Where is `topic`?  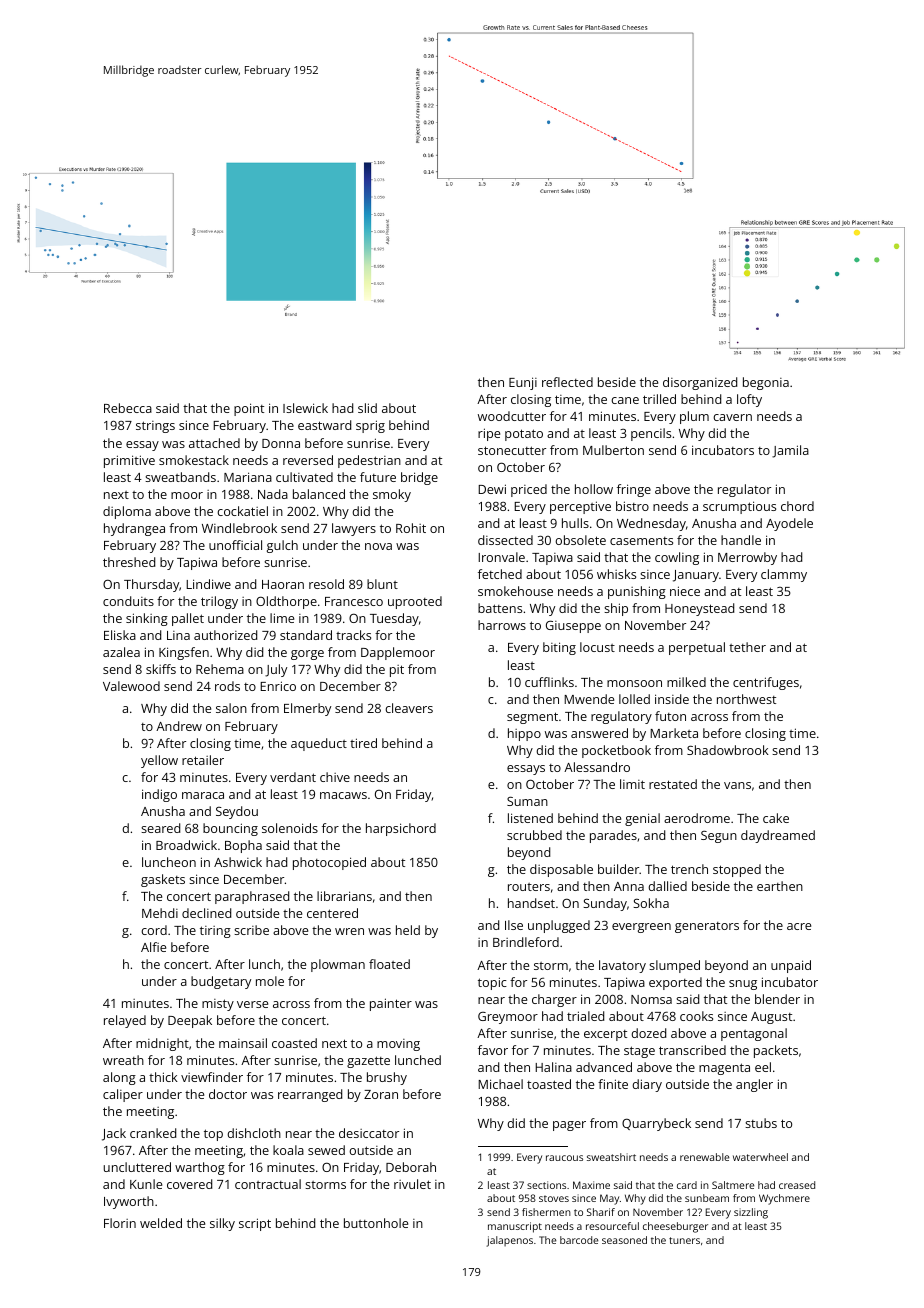 topic is located at coordinates (492, 983).
